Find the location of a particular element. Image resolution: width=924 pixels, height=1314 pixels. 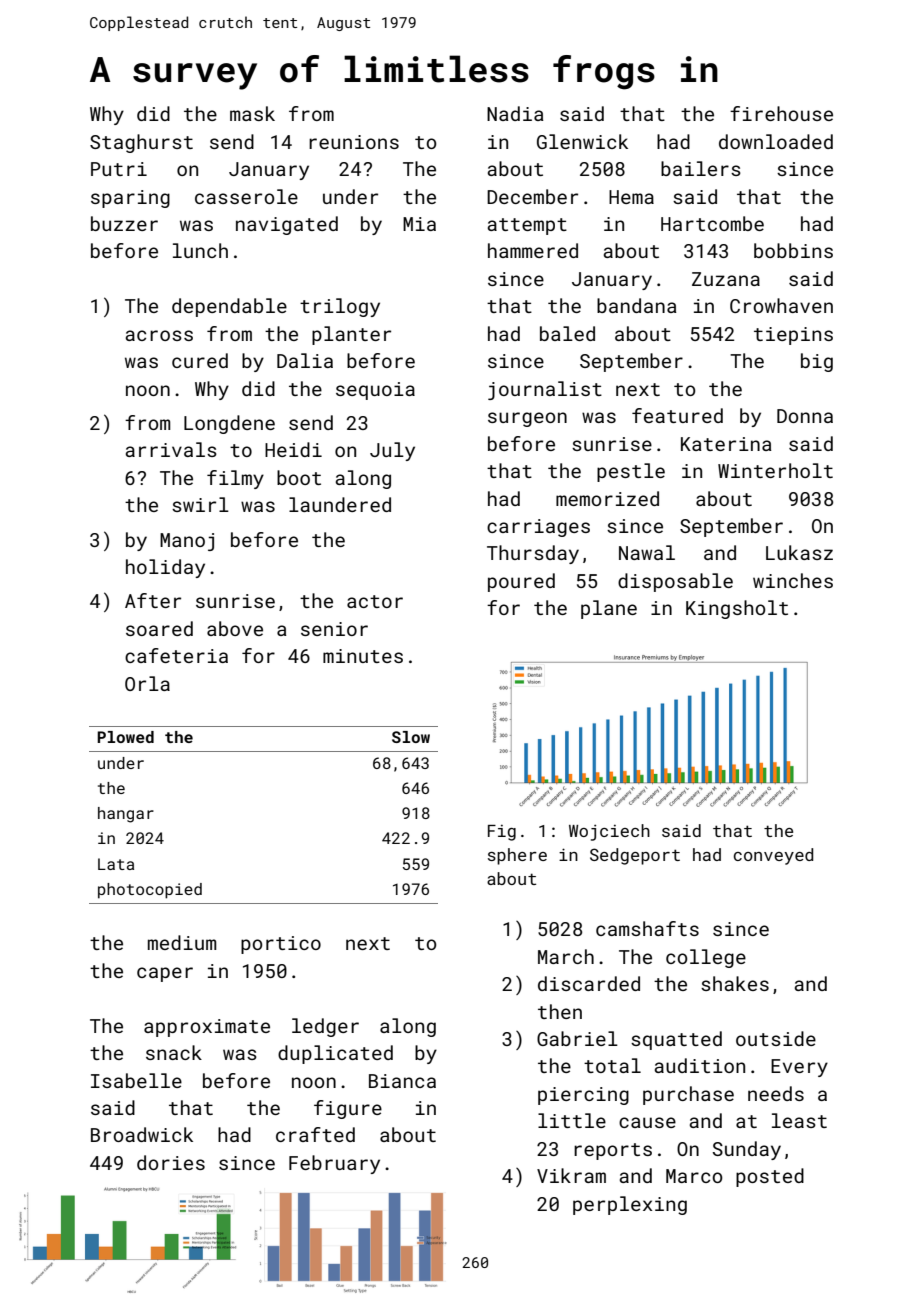

conveyed is located at coordinates (773, 856).
